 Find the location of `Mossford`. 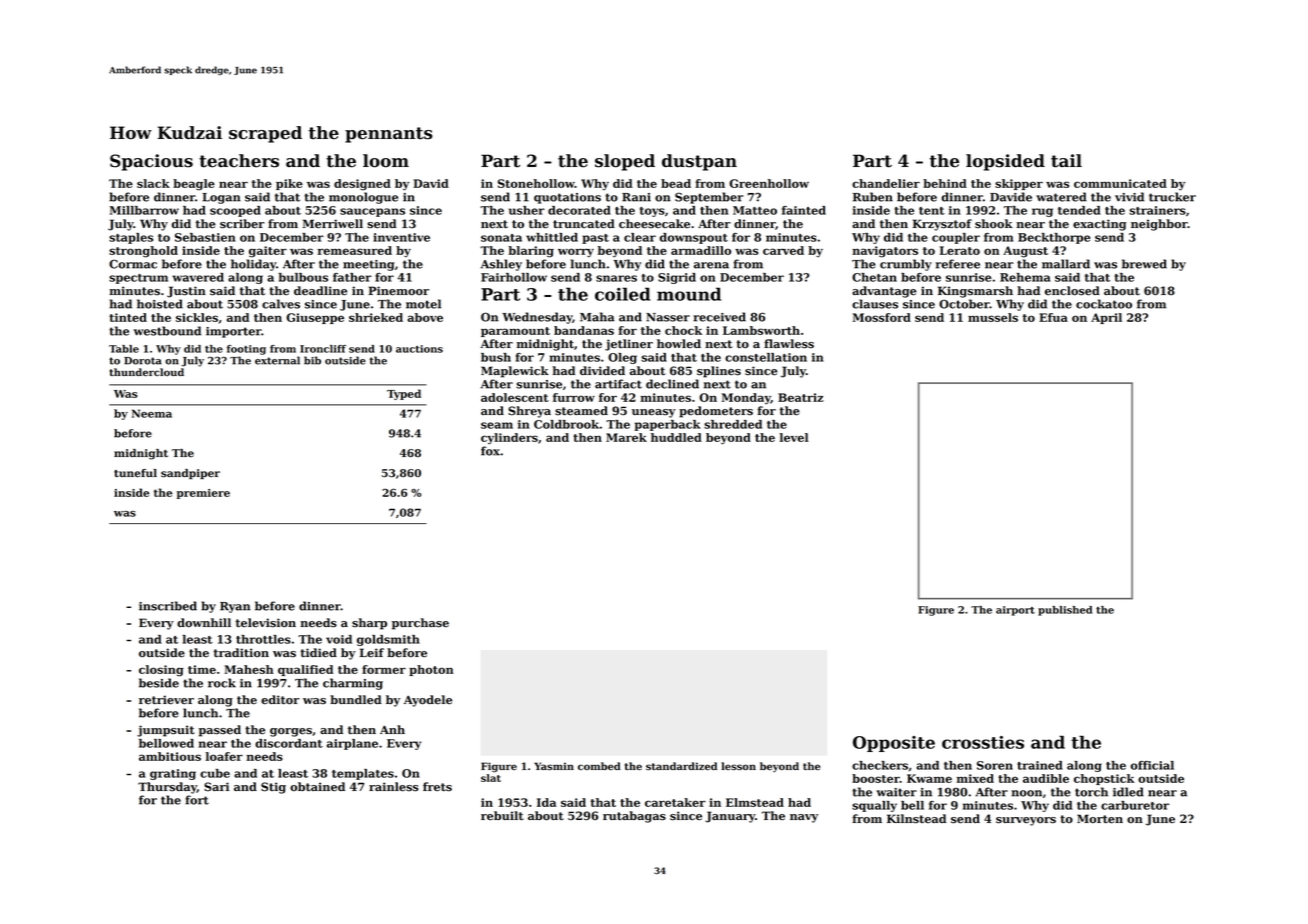

Mossford is located at coordinates (882, 317).
